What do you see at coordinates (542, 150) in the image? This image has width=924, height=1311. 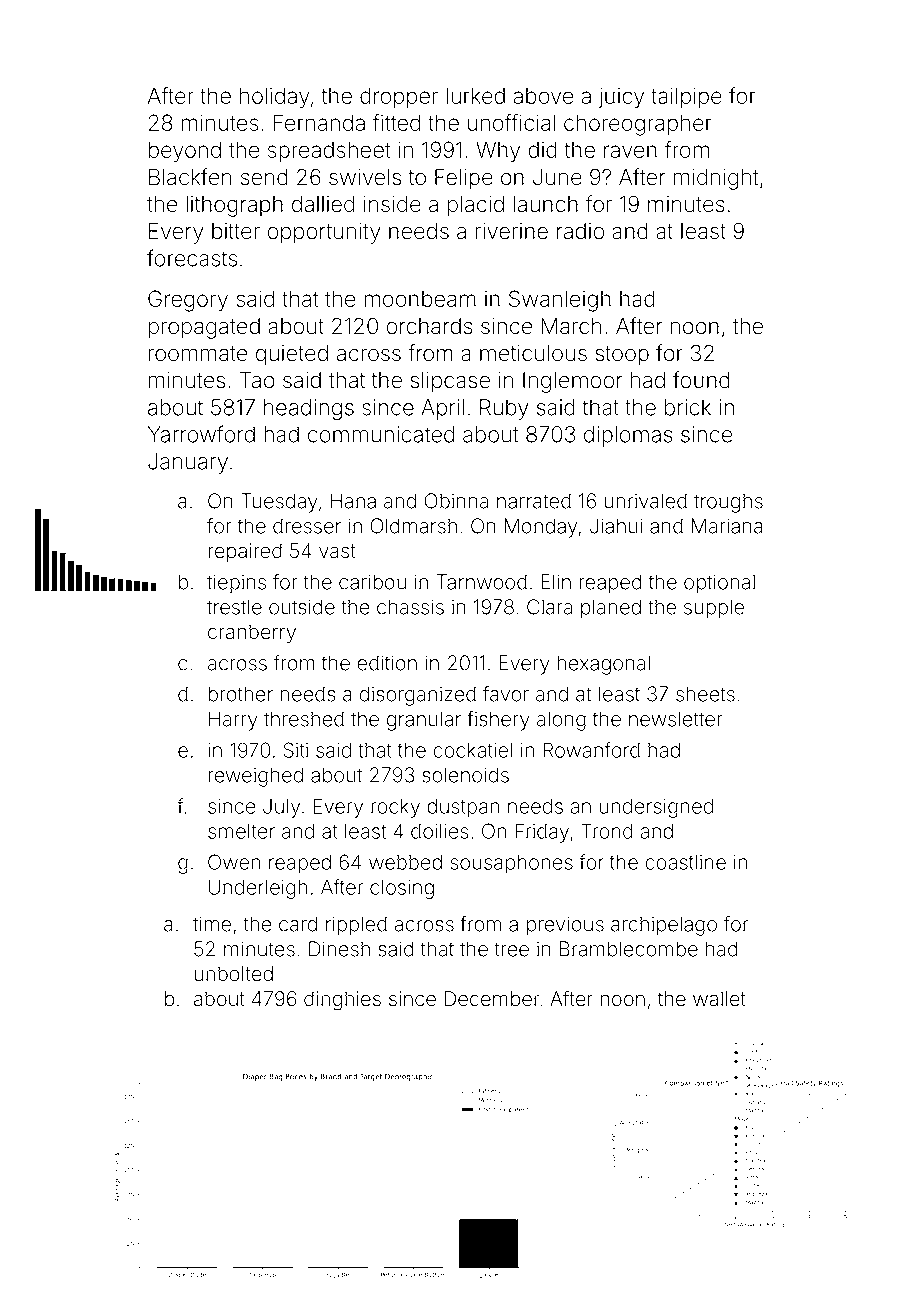 I see `did` at bounding box center [542, 150].
